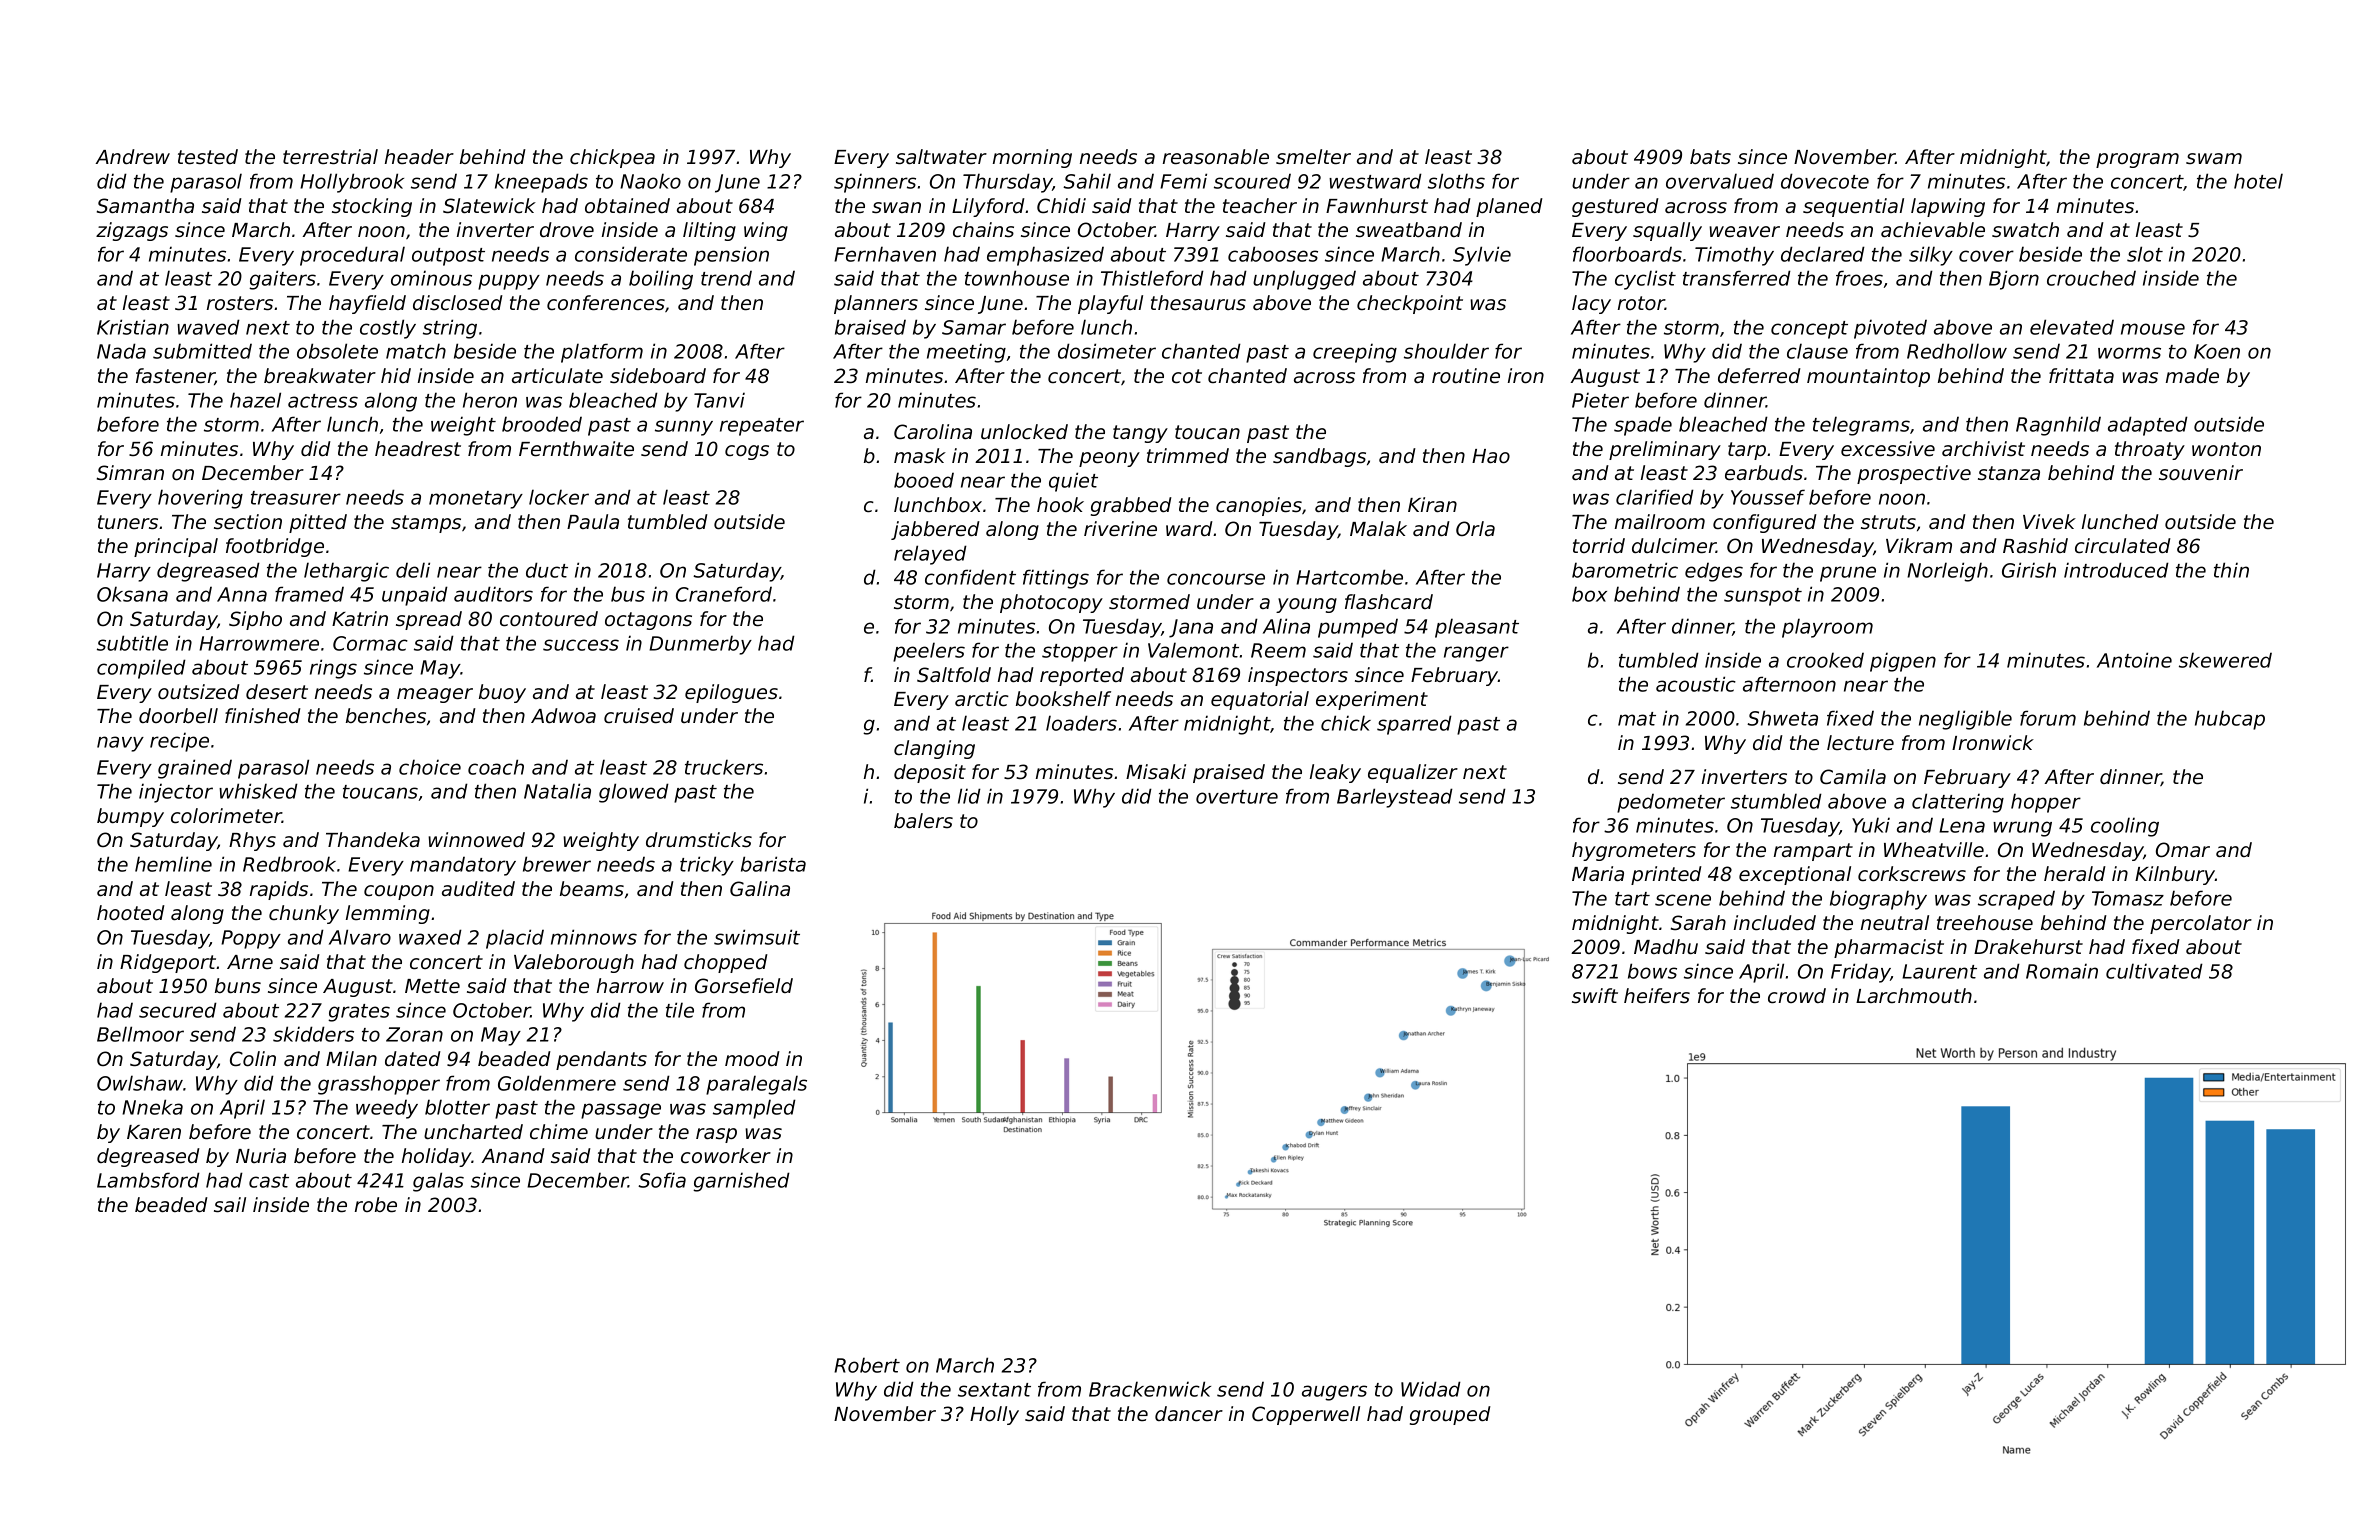 This page has height=1540, width=2380. Describe the element at coordinates (1032, 158) in the page. I see `morning` at that location.
